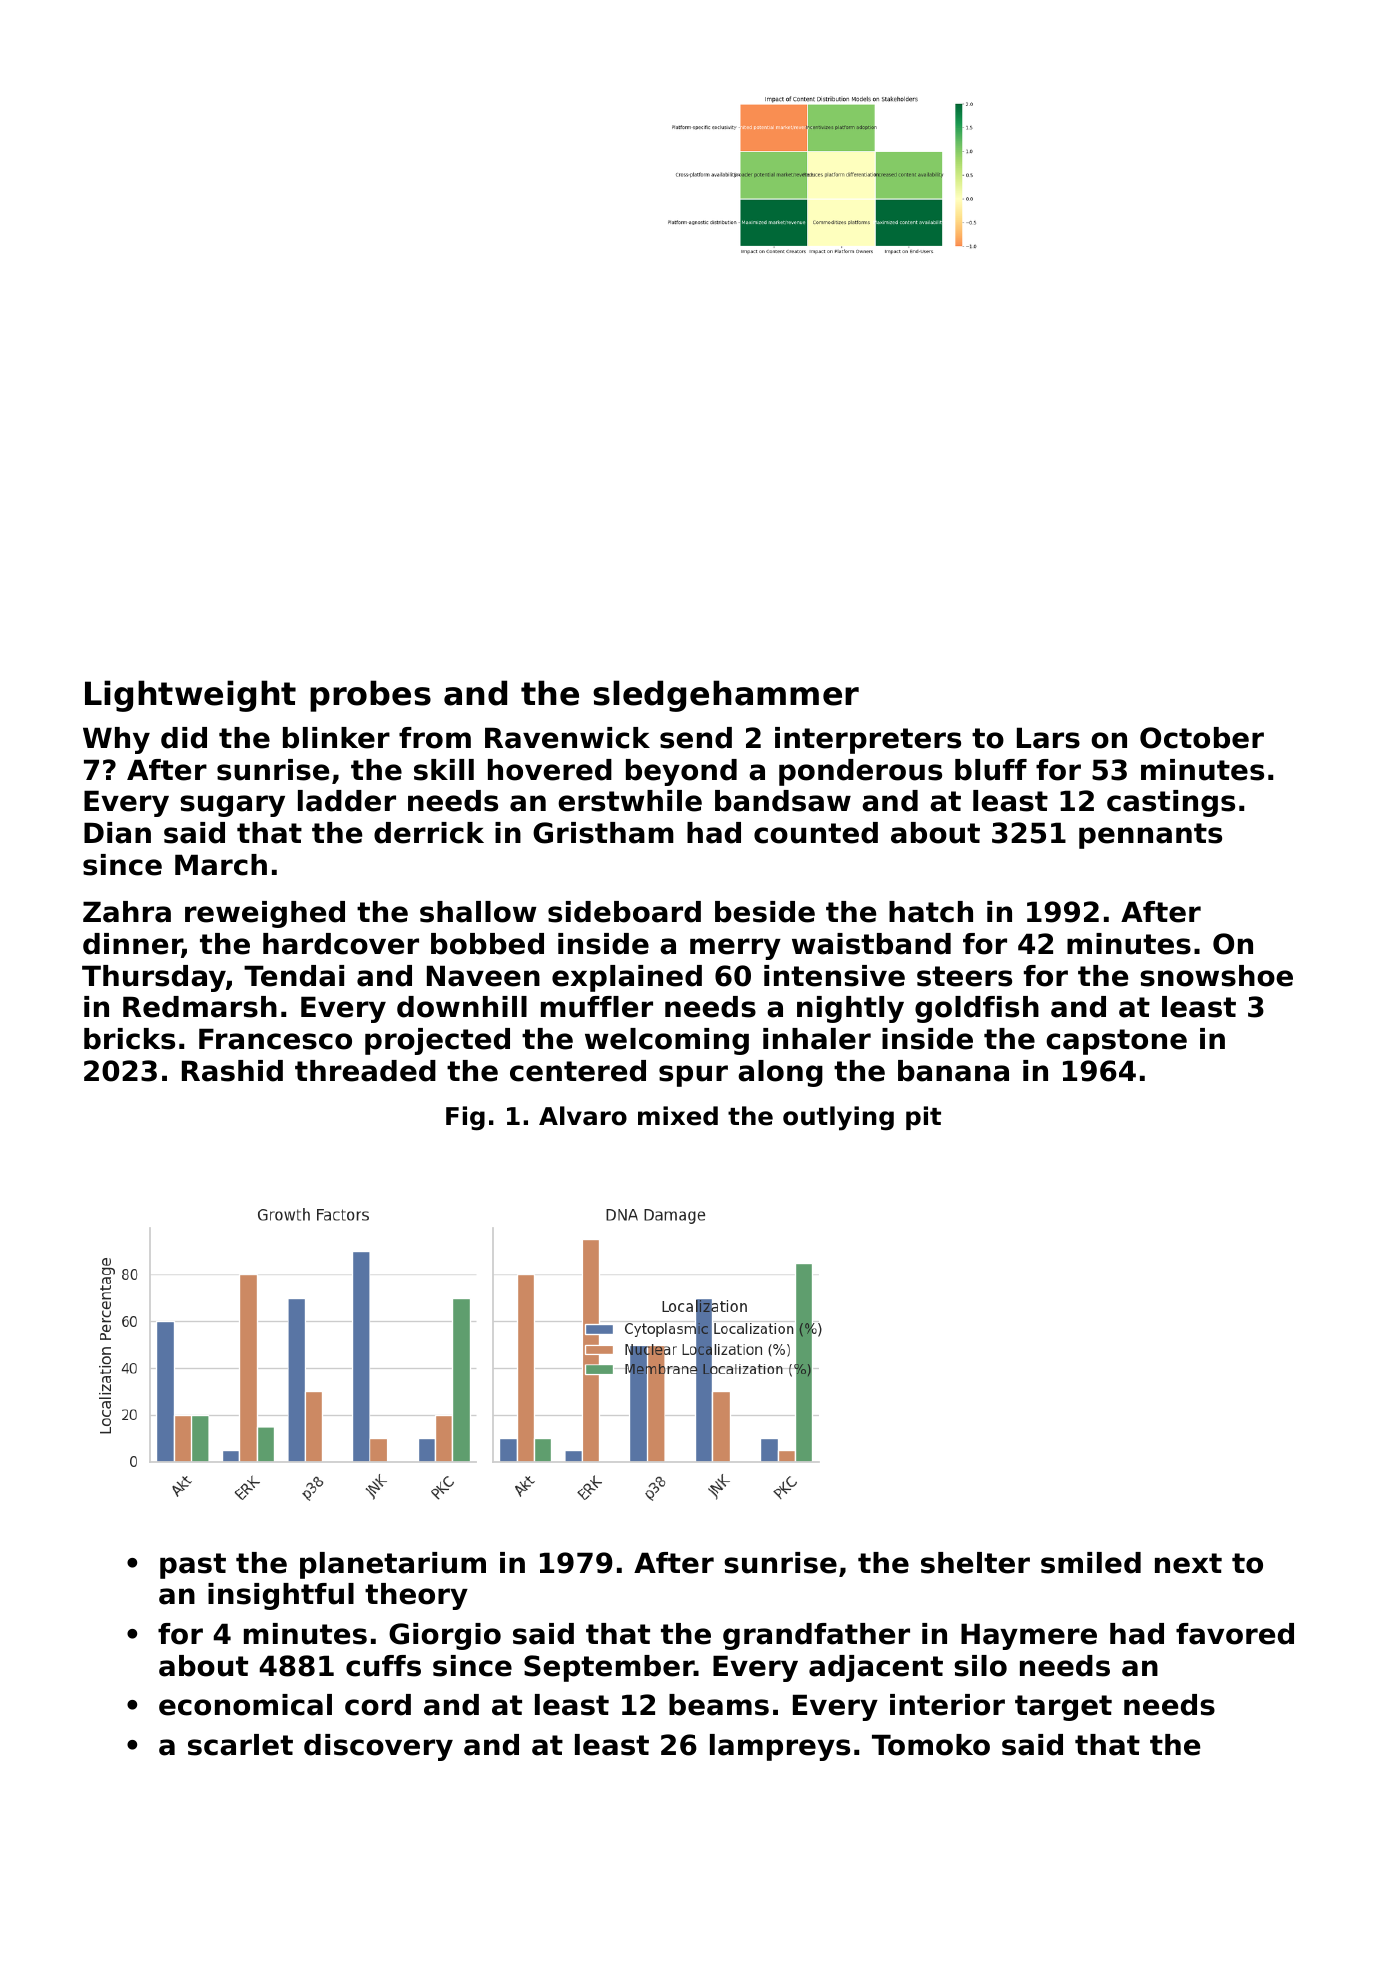 This page has height=1969, width=1386. What do you see at coordinates (693, 1076) in the page?
I see `spur` at bounding box center [693, 1076].
